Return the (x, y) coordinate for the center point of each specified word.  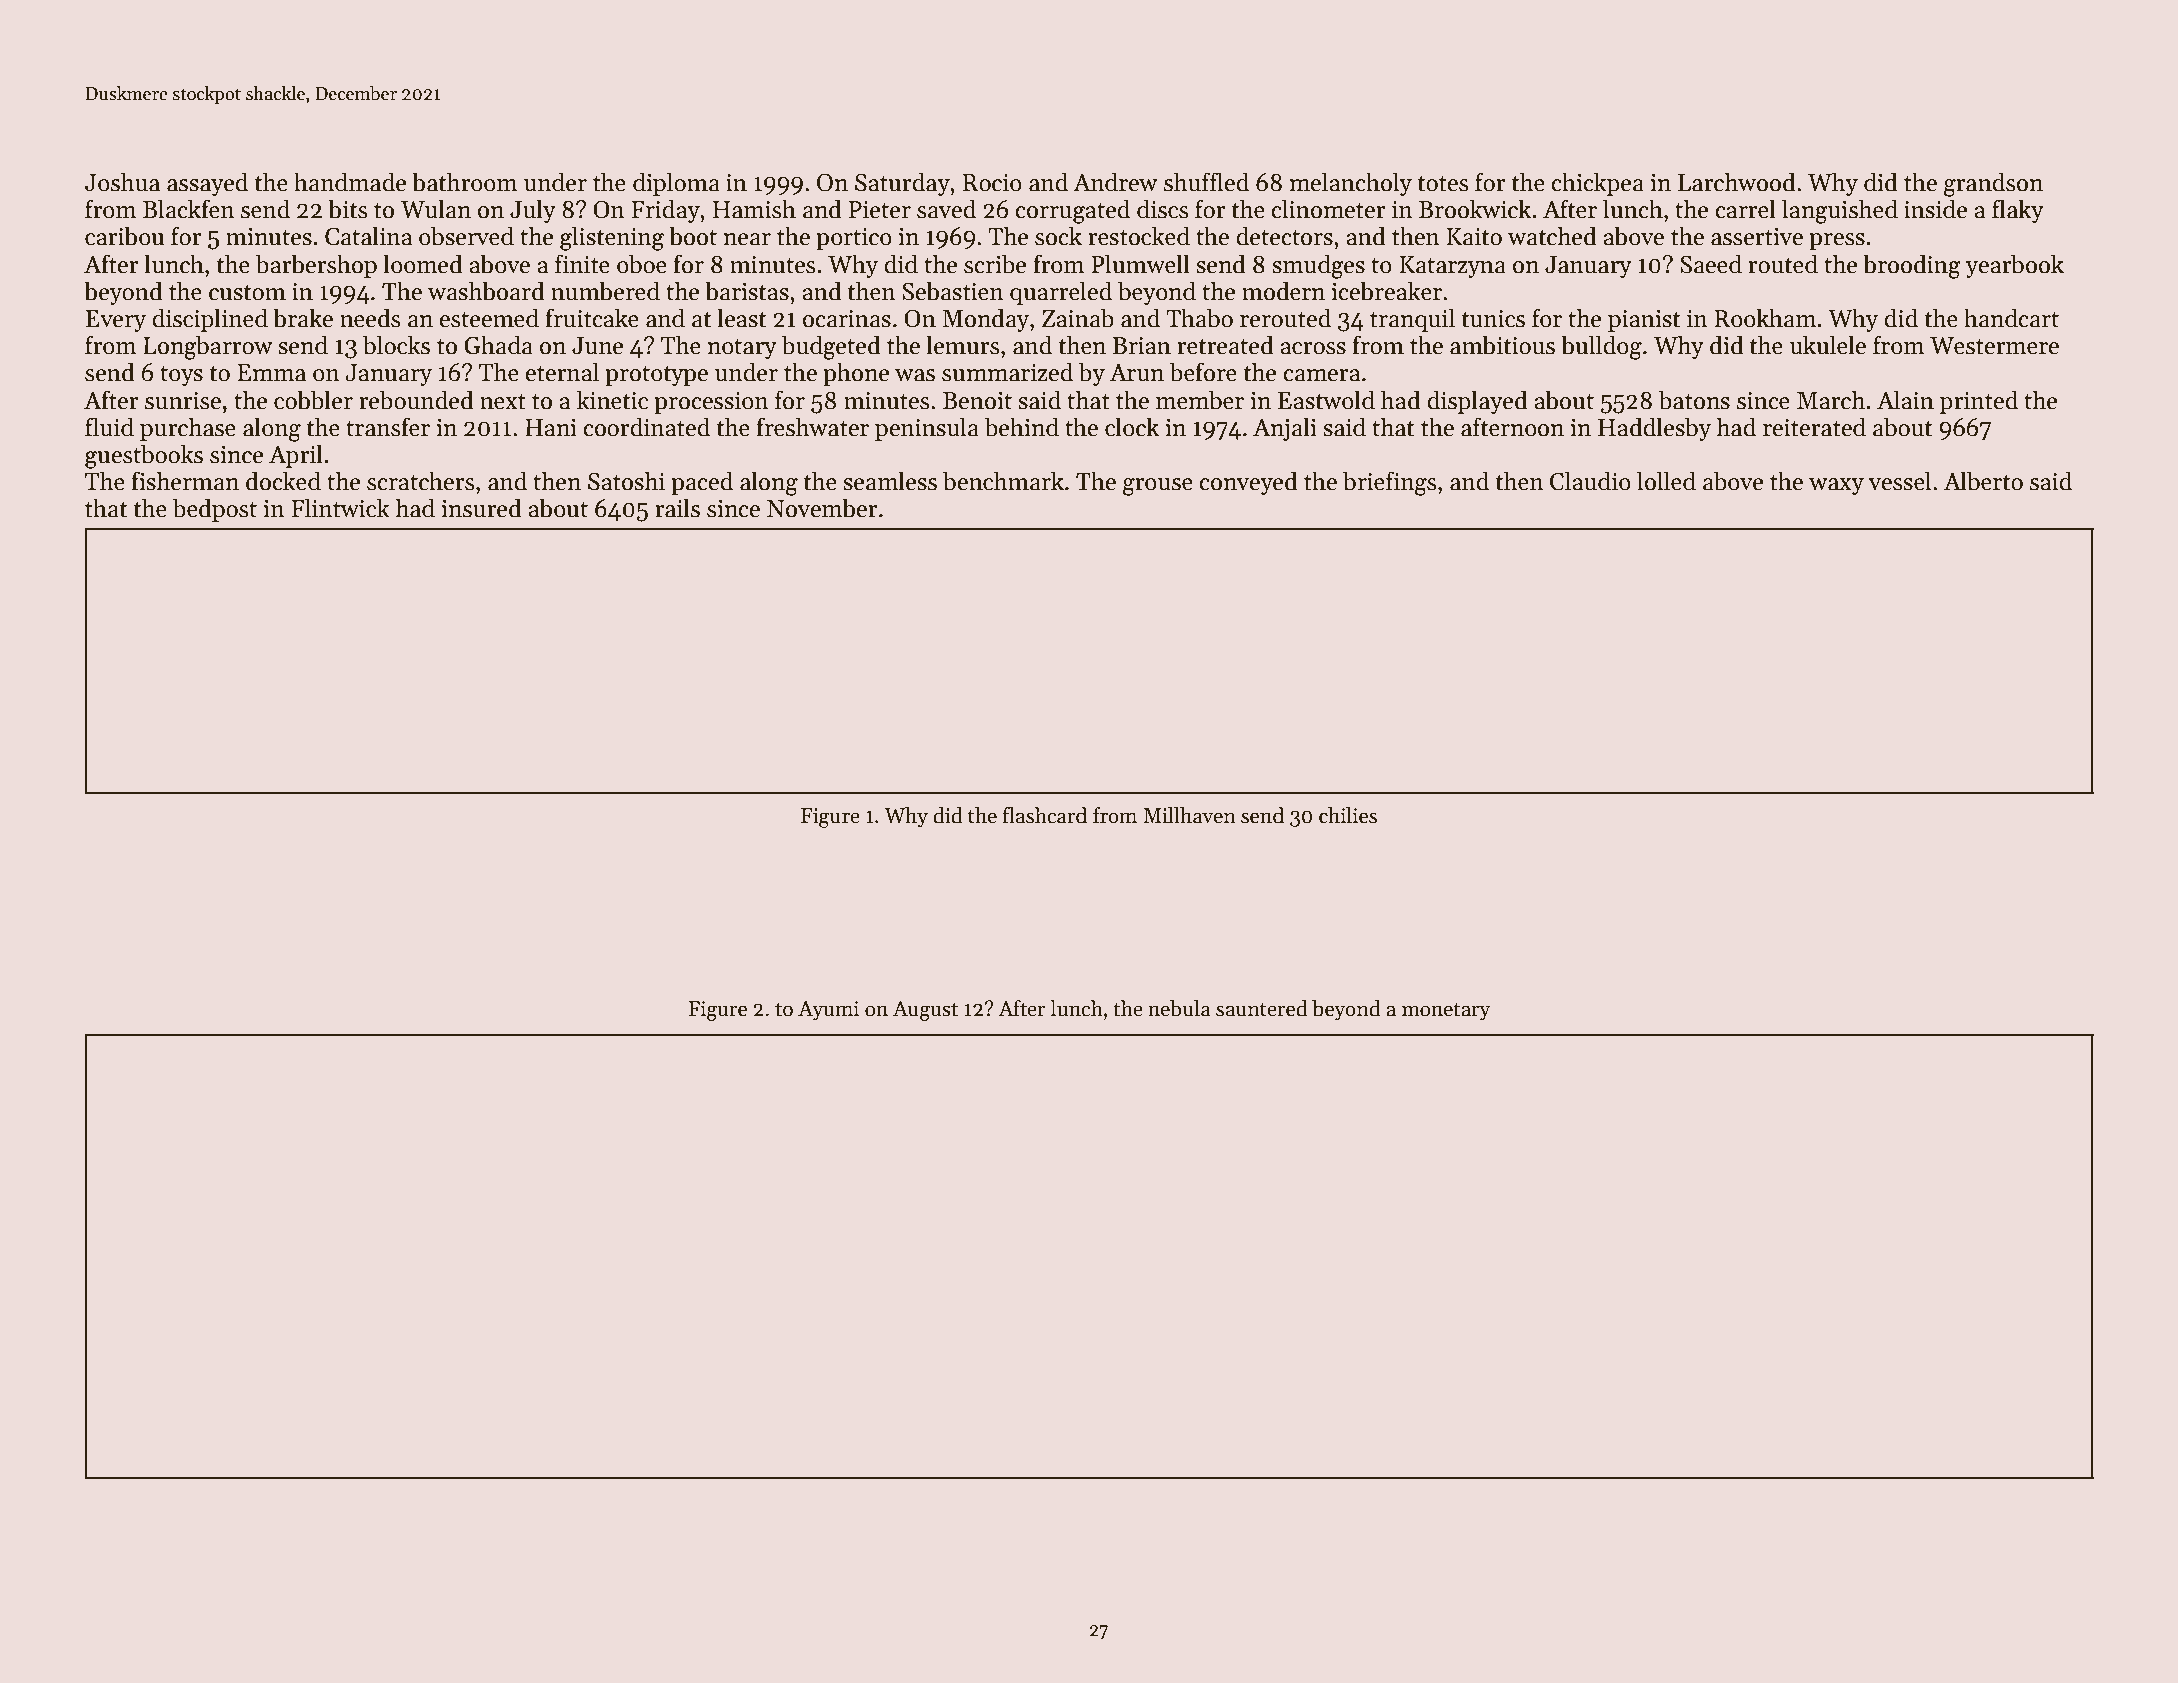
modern (1283, 291)
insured (481, 508)
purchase (188, 429)
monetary (1446, 1012)
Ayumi (828, 1011)
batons (1694, 400)
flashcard (1045, 815)
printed (1979, 402)
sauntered (1261, 1008)
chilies (1348, 815)
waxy (1836, 486)
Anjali (1285, 429)
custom (247, 293)
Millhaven (1189, 815)
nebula (1179, 1008)
